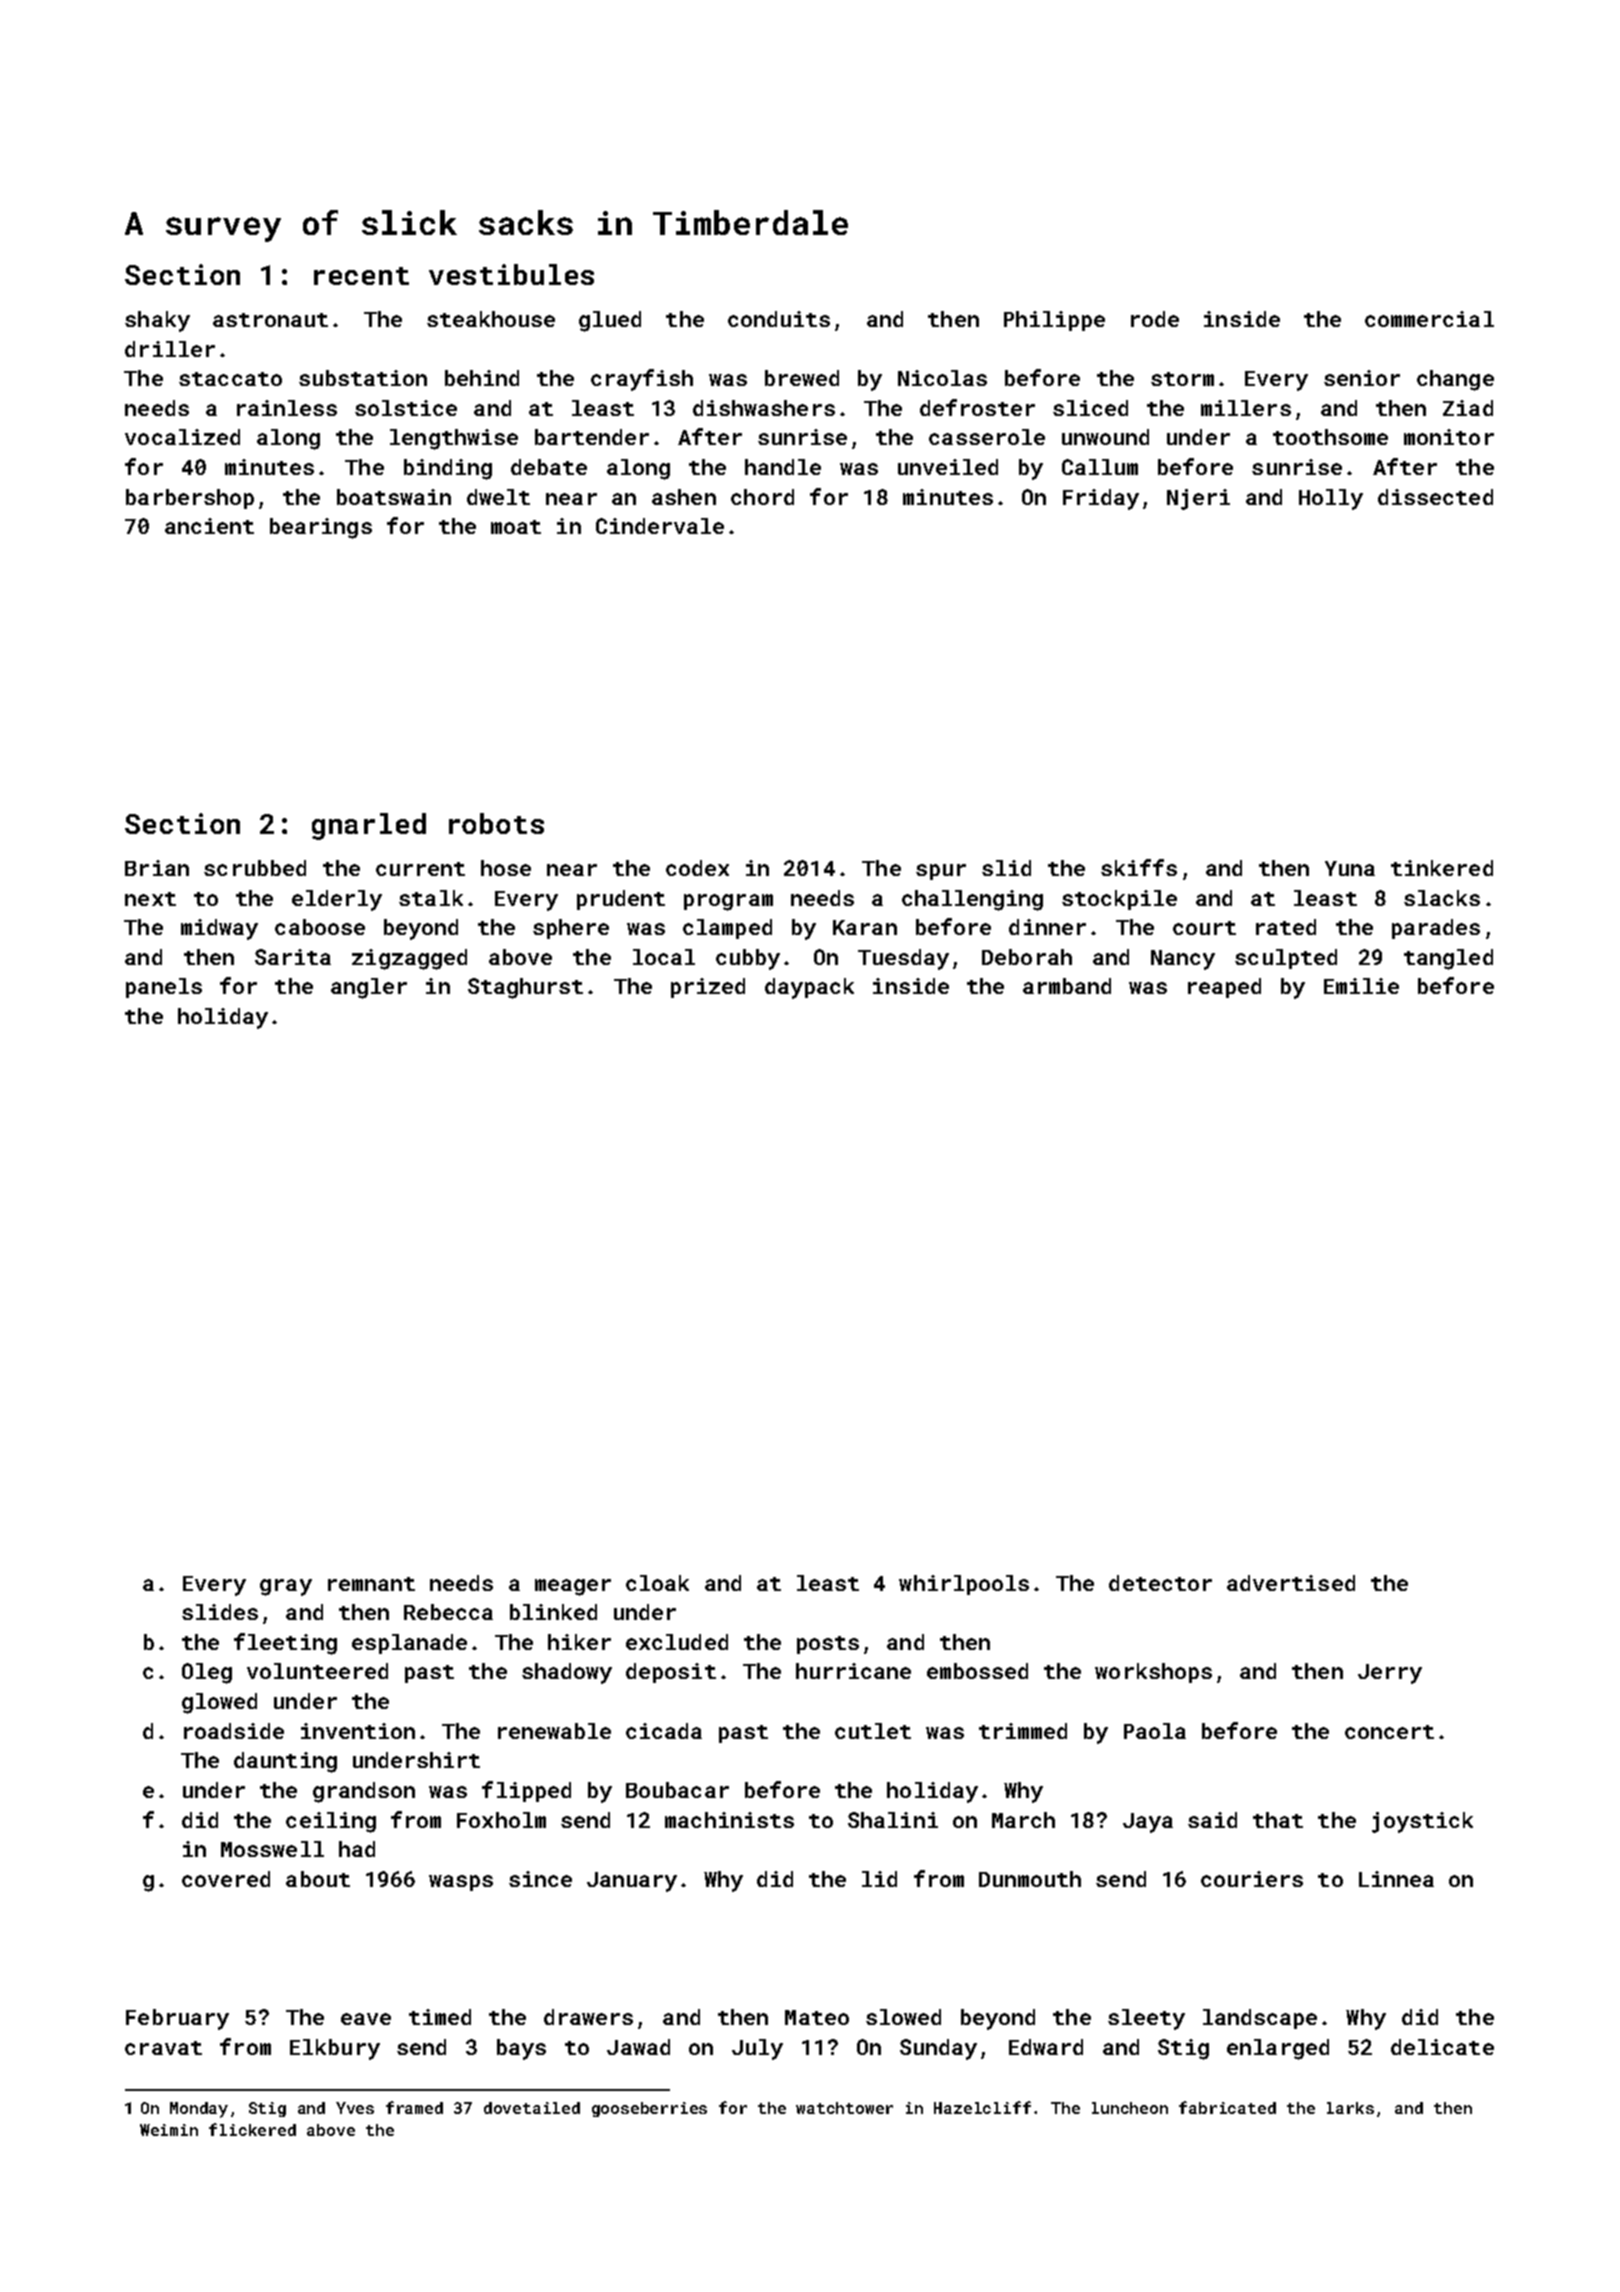 The image size is (1620, 2292). What do you see at coordinates (219, 1703) in the image?
I see `glowed` at bounding box center [219, 1703].
